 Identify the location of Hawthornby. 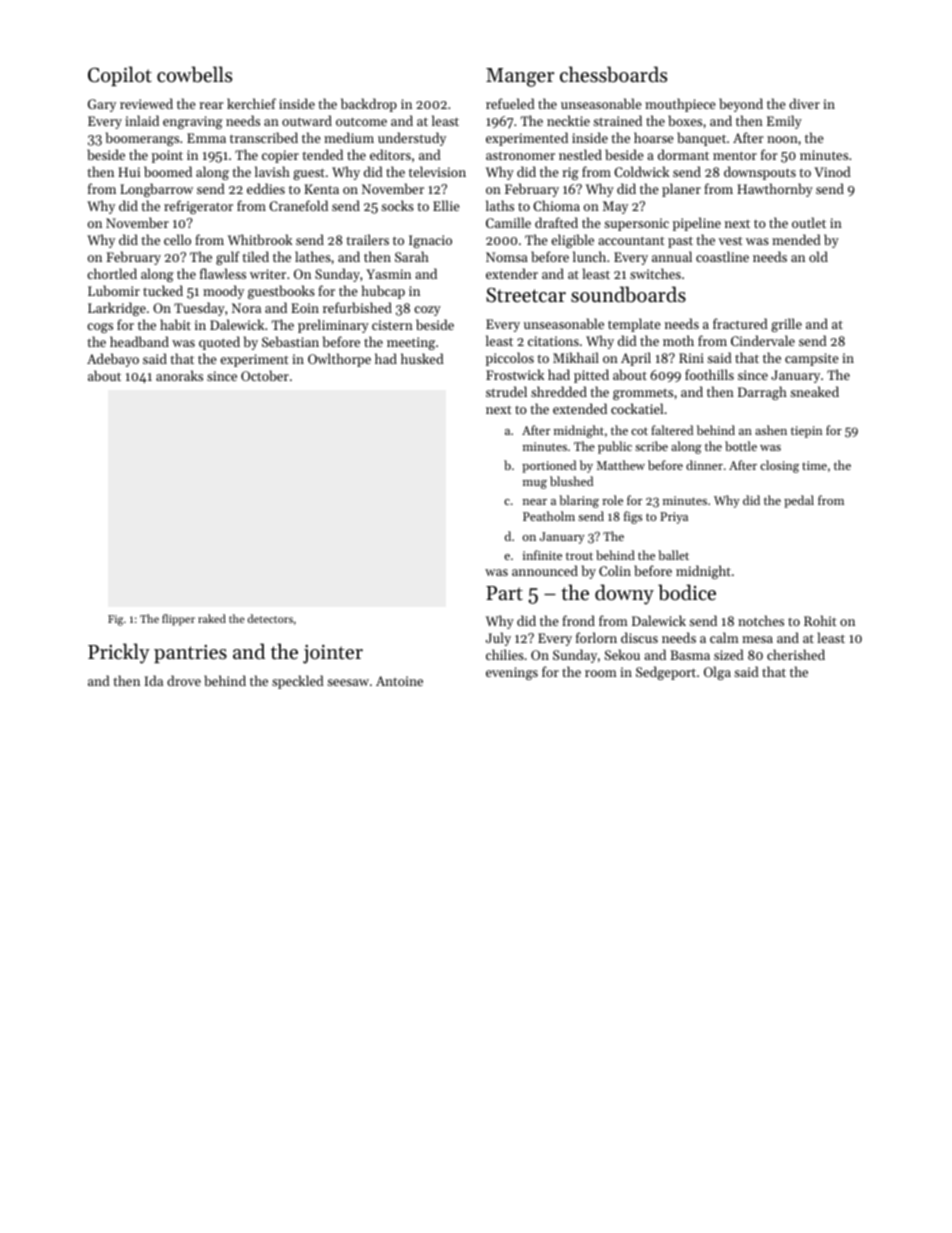
(775, 190).
